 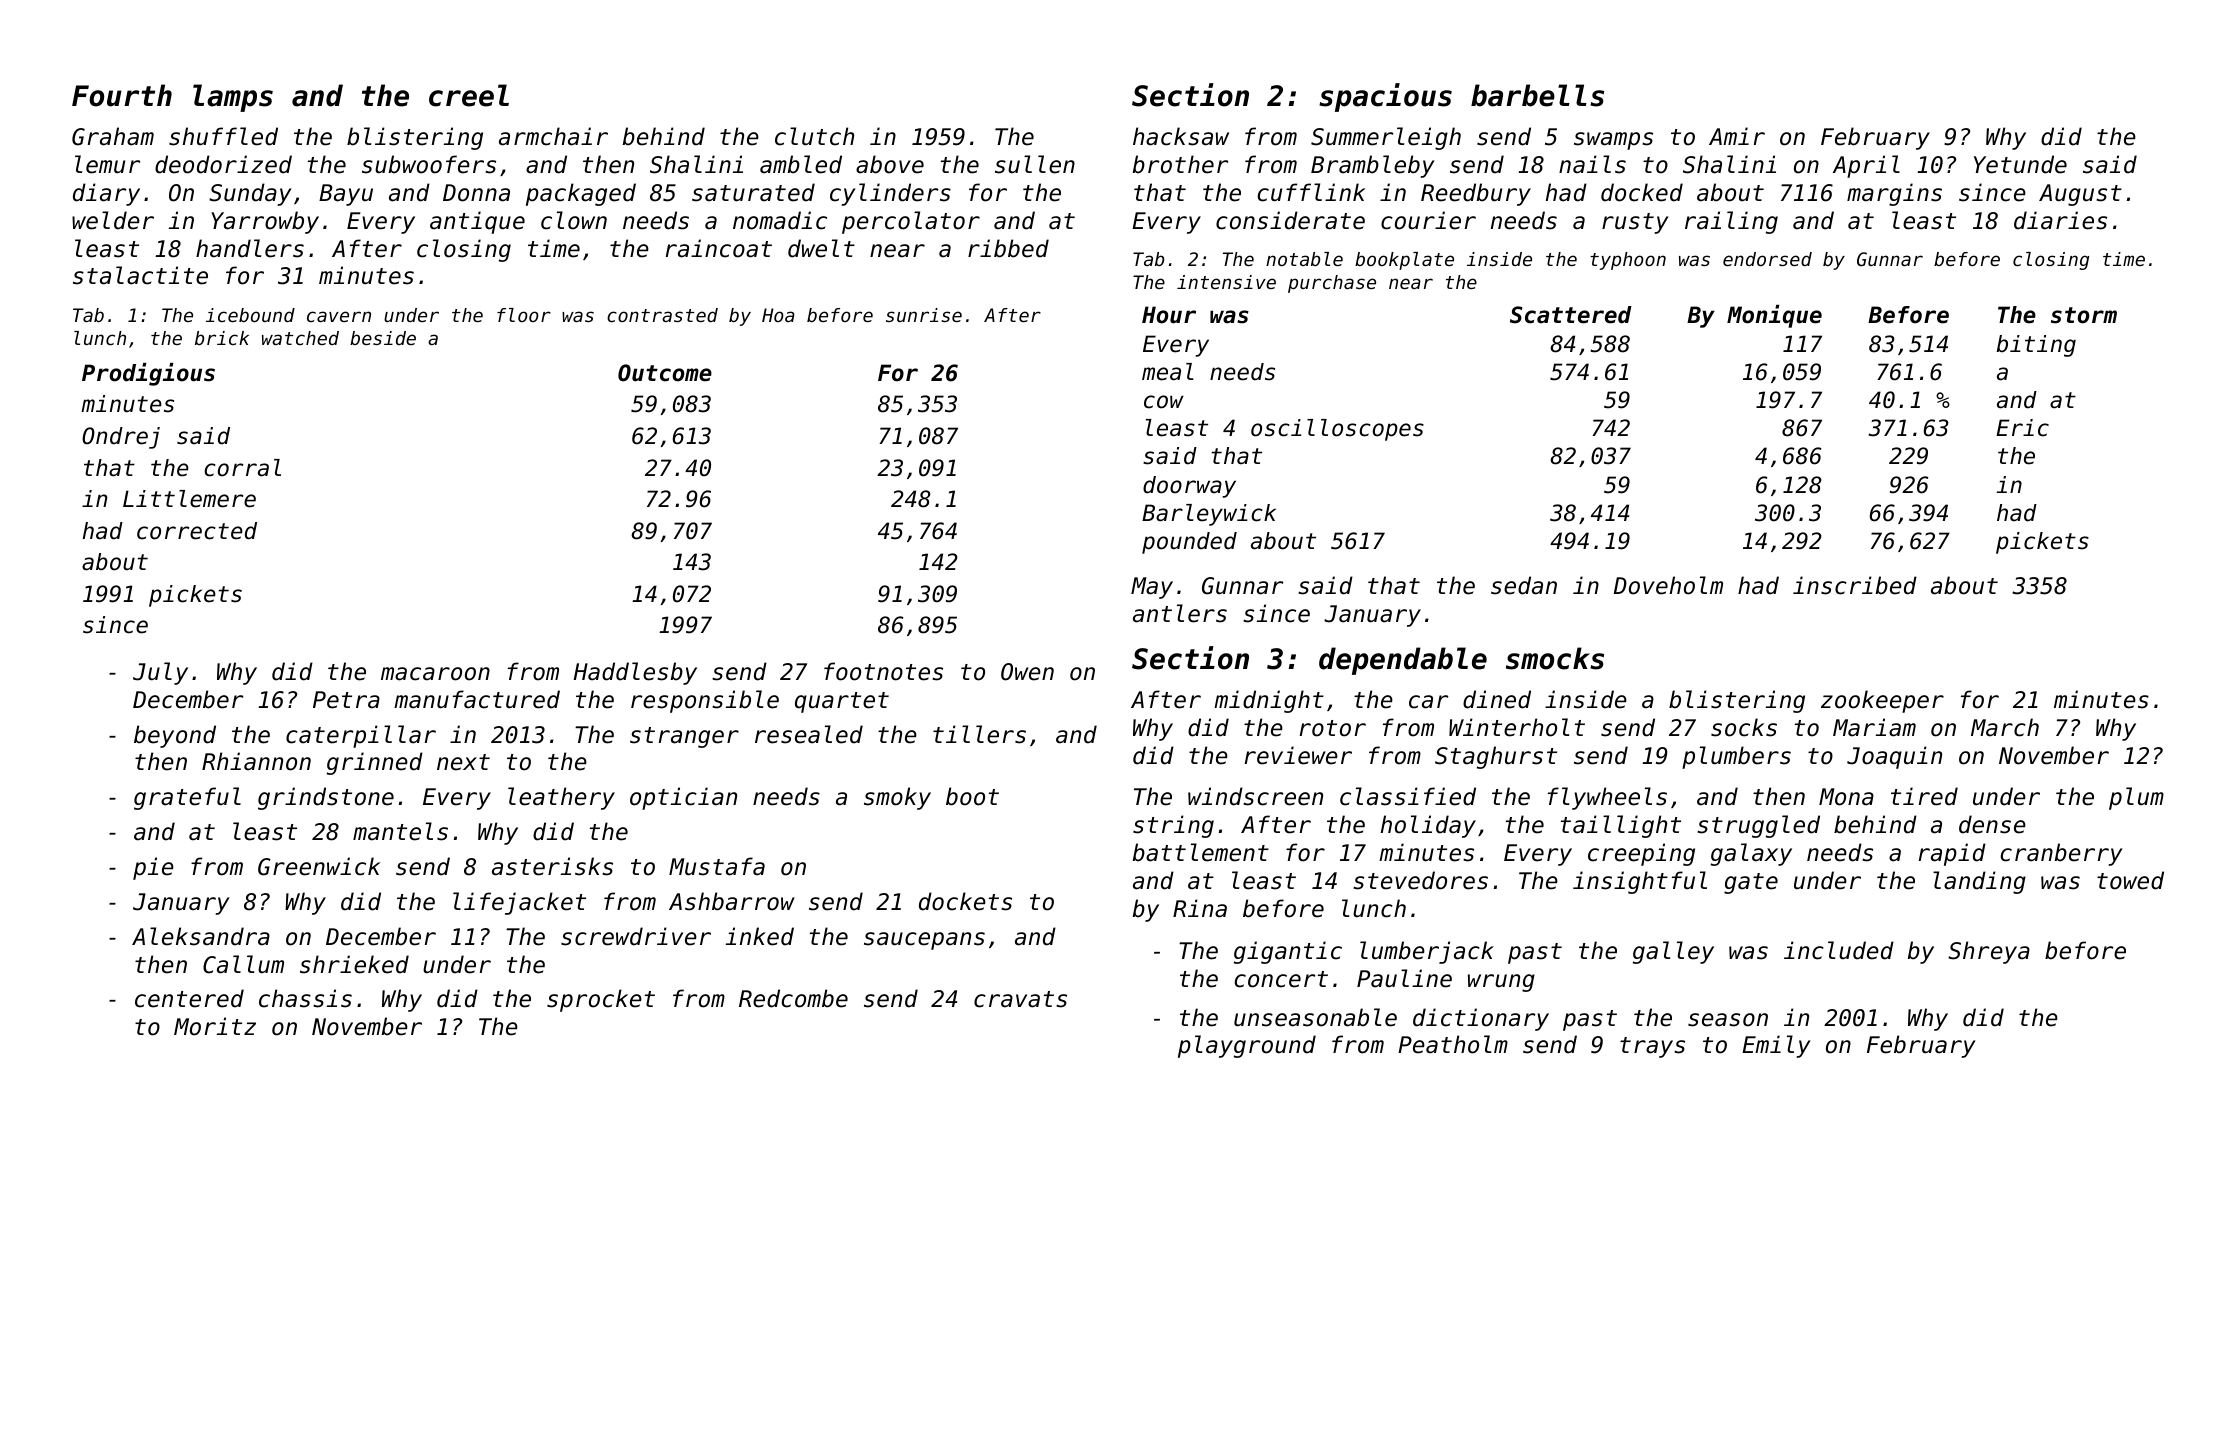 I want to click on hacksaw, so click(x=1181, y=136).
